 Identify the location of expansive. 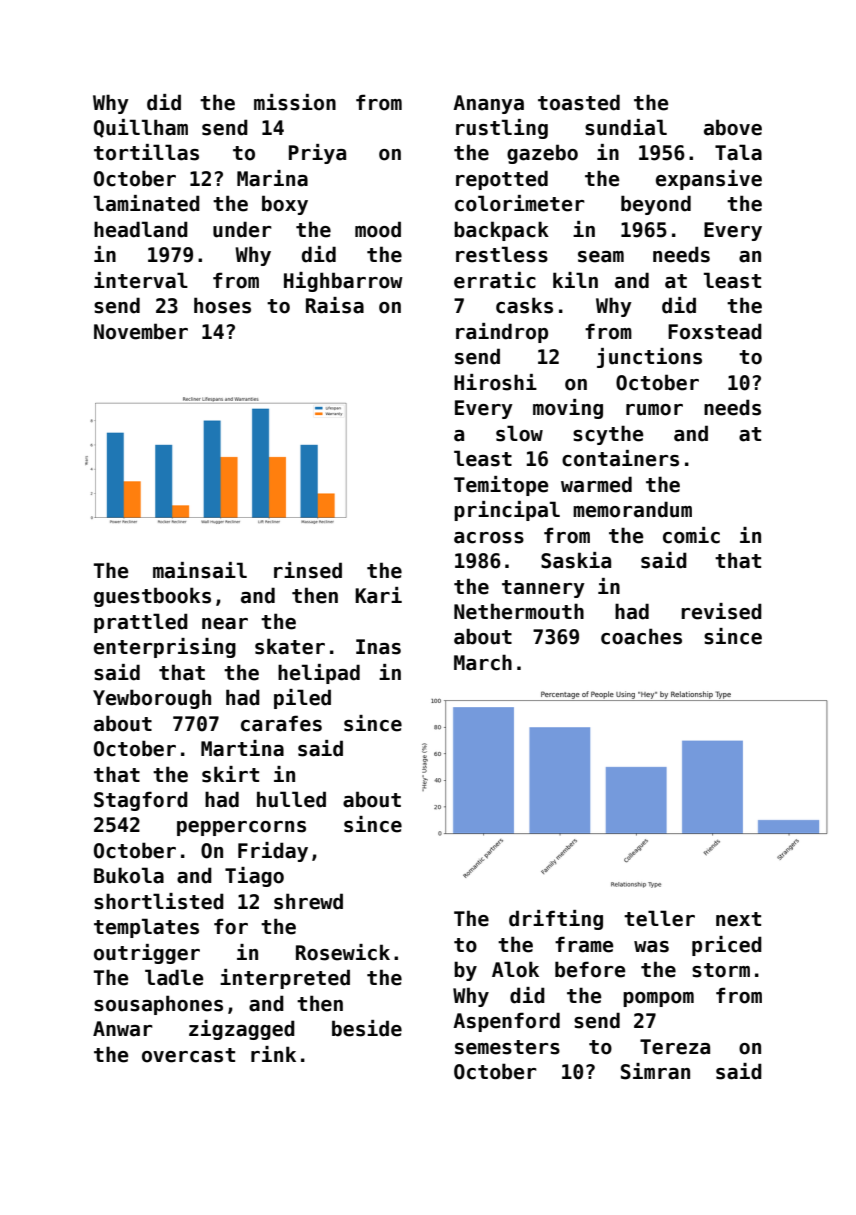
(709, 180).
